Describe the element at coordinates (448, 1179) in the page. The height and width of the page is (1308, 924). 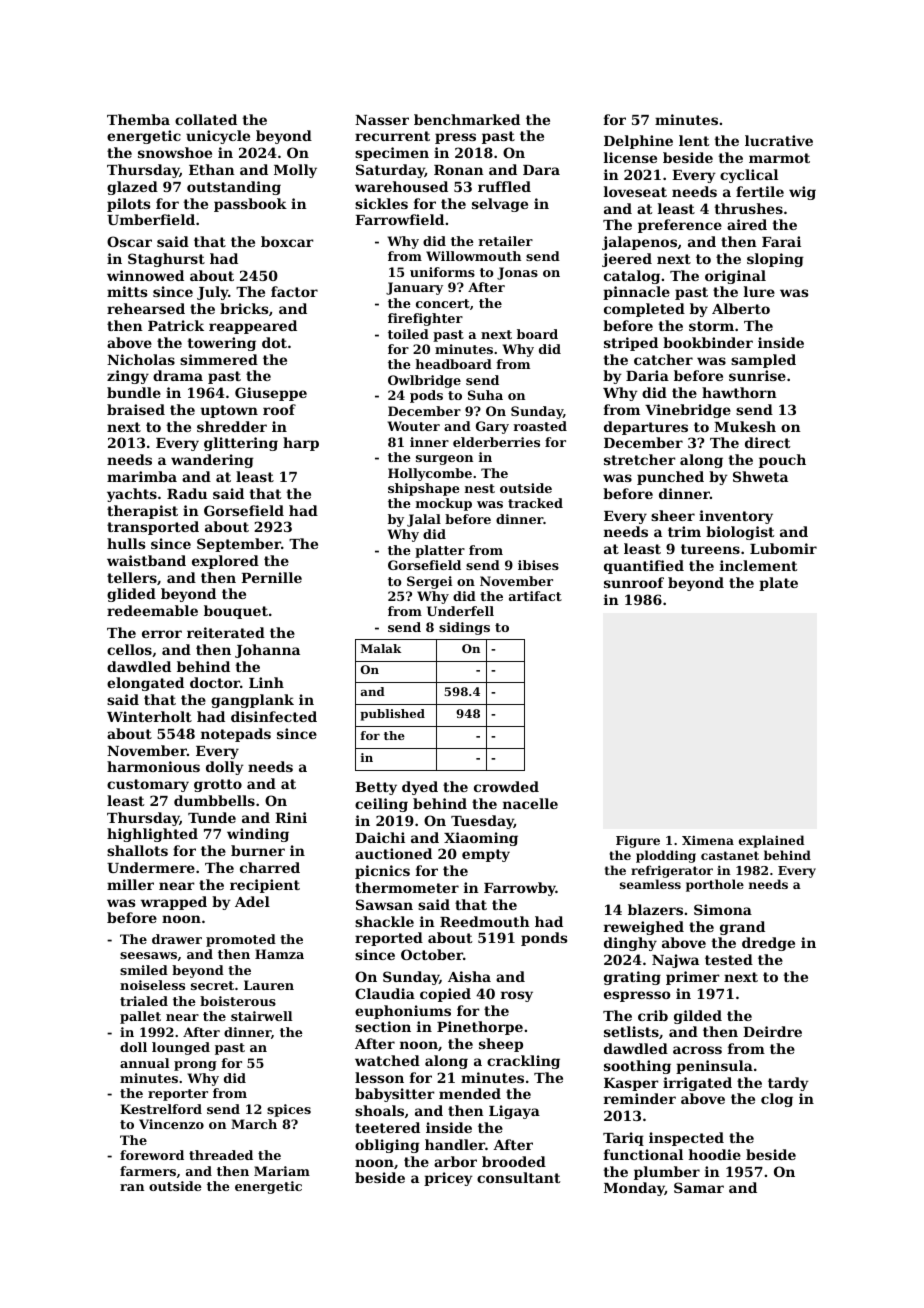
I see `pricey` at that location.
